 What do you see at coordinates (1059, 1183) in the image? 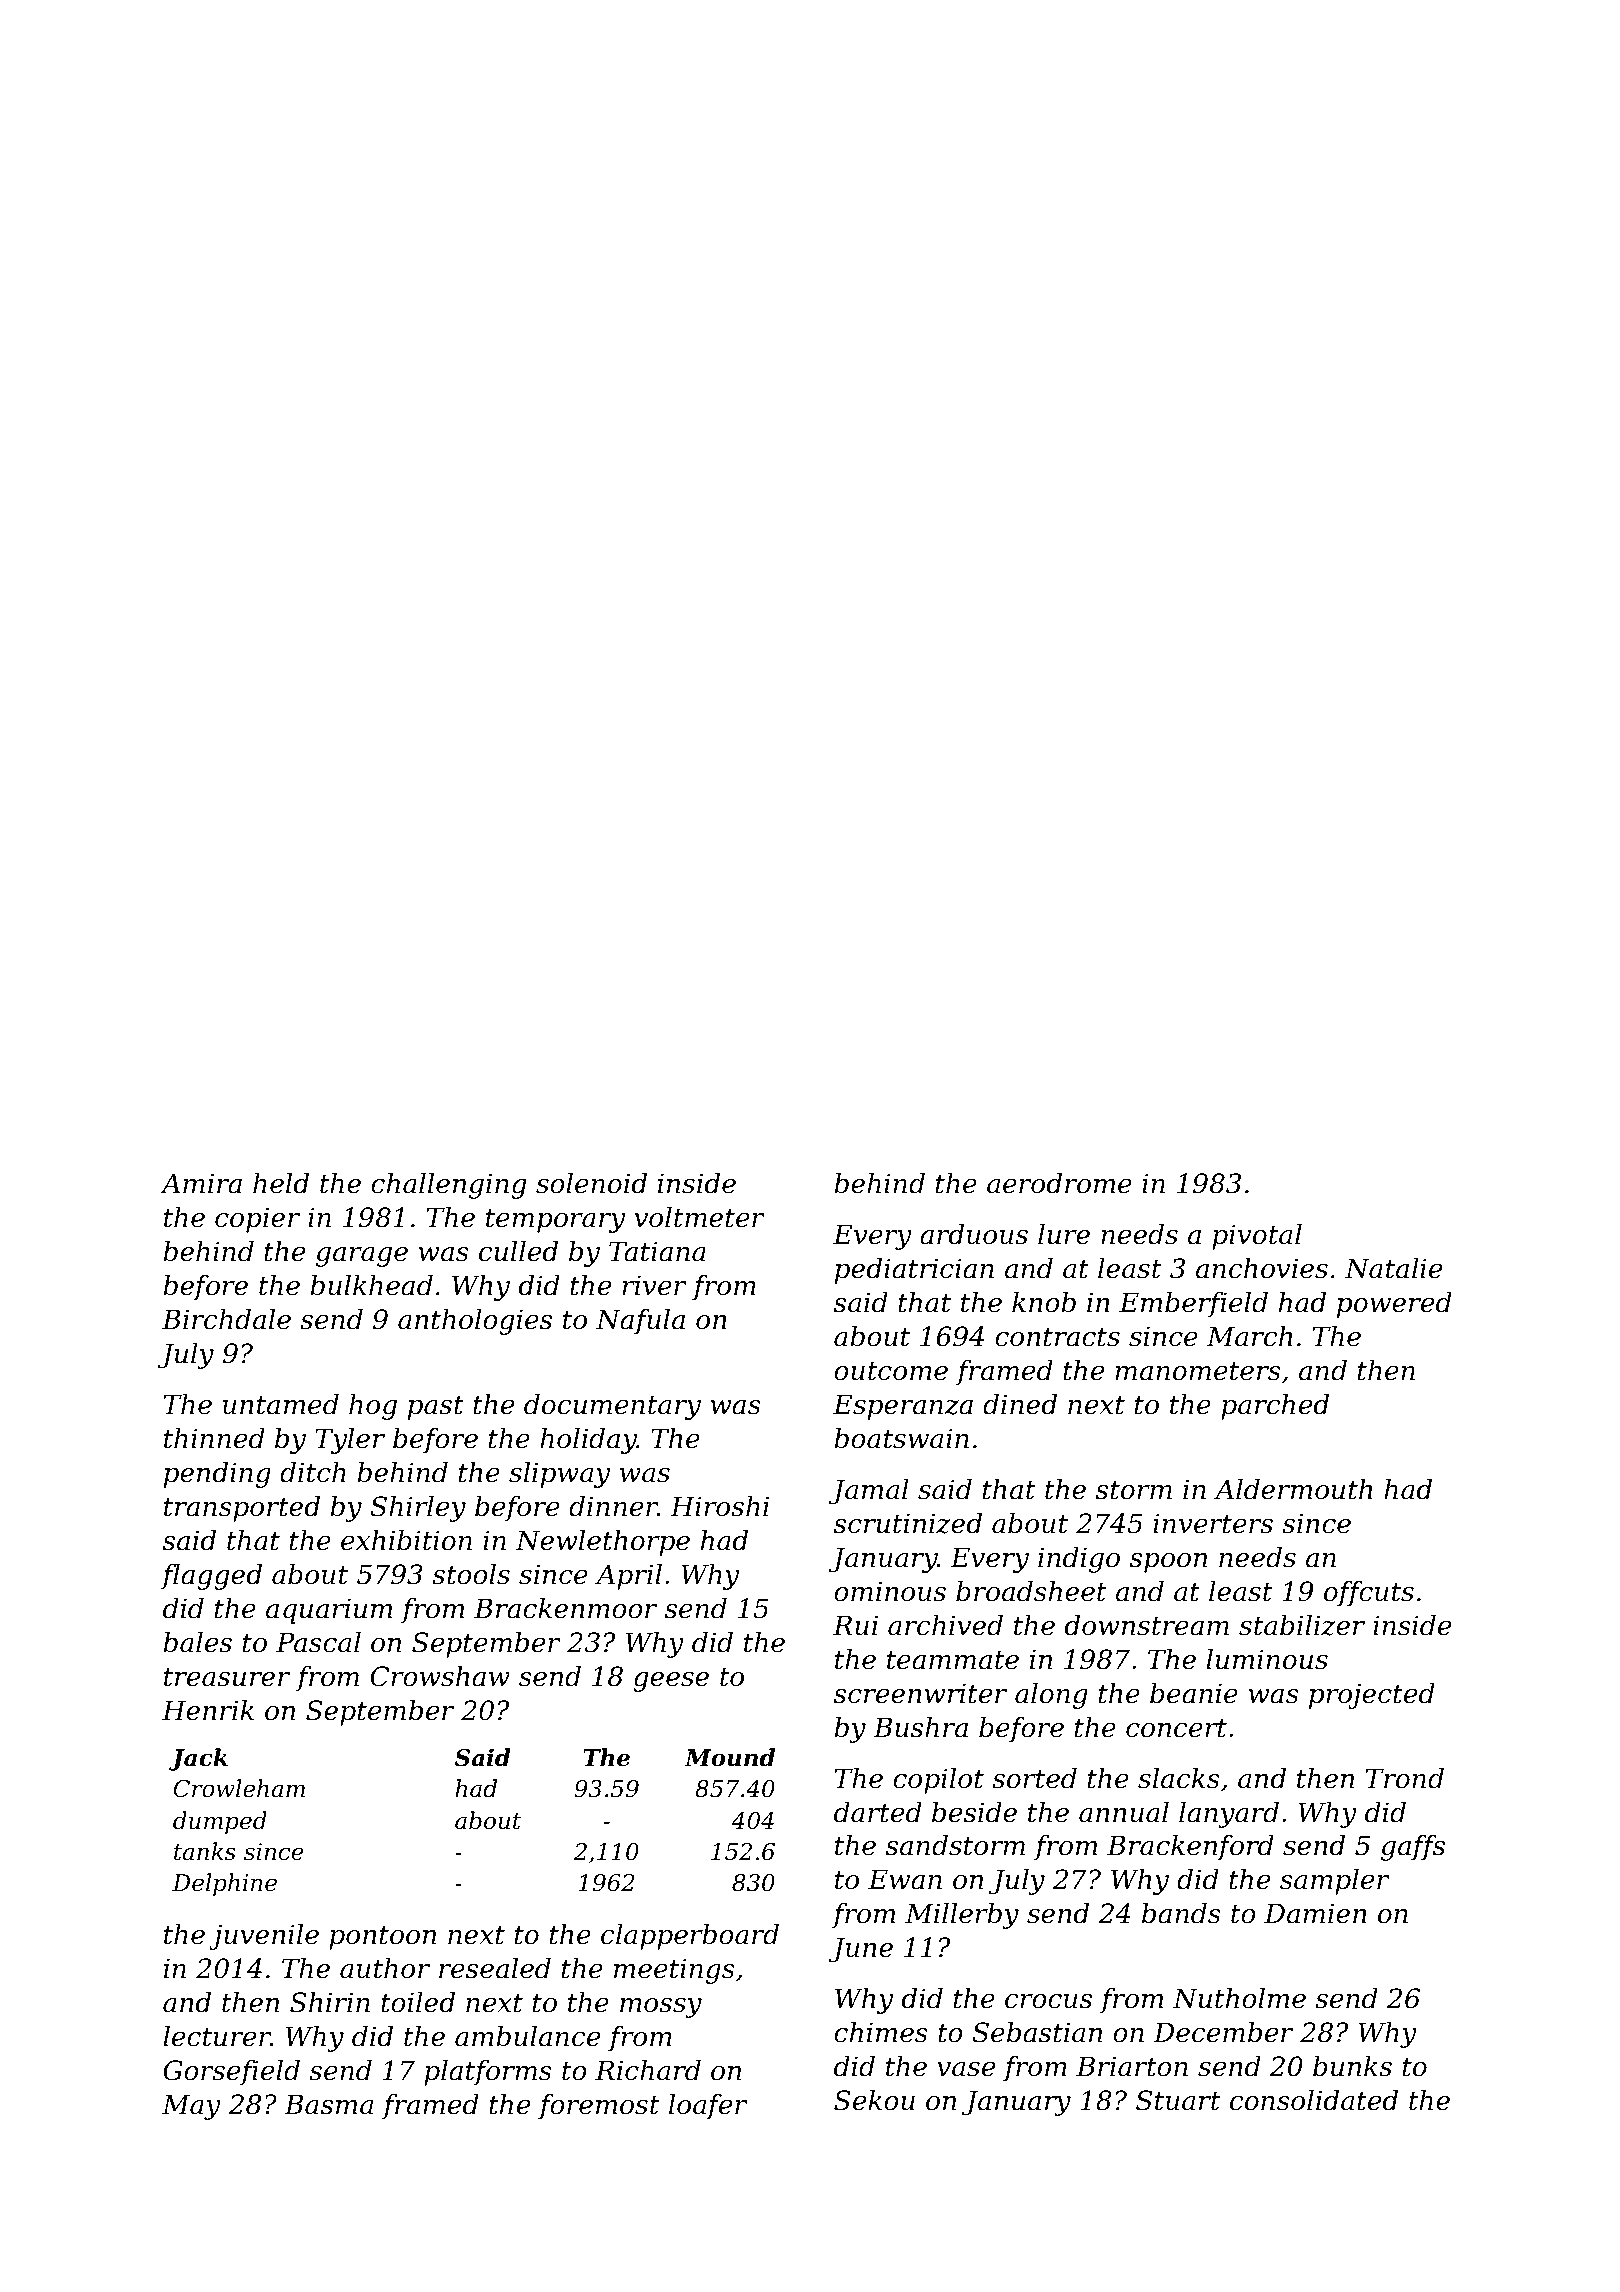
I see `aerodrome` at bounding box center [1059, 1183].
